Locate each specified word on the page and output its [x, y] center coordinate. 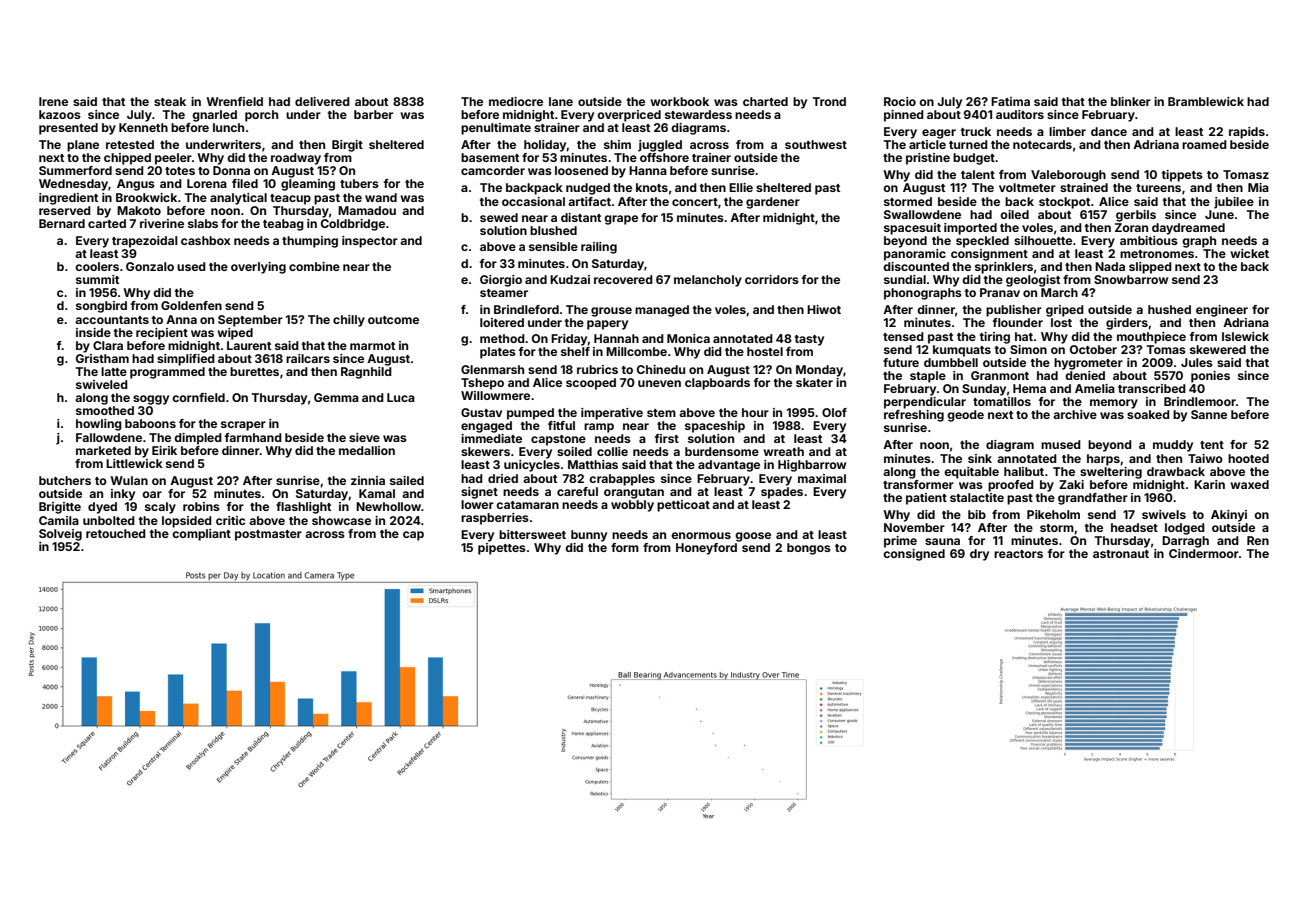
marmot [372, 346]
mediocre [516, 101]
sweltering [1111, 473]
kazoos [60, 114]
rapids [1247, 133]
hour [755, 412]
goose [753, 537]
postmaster [268, 535]
